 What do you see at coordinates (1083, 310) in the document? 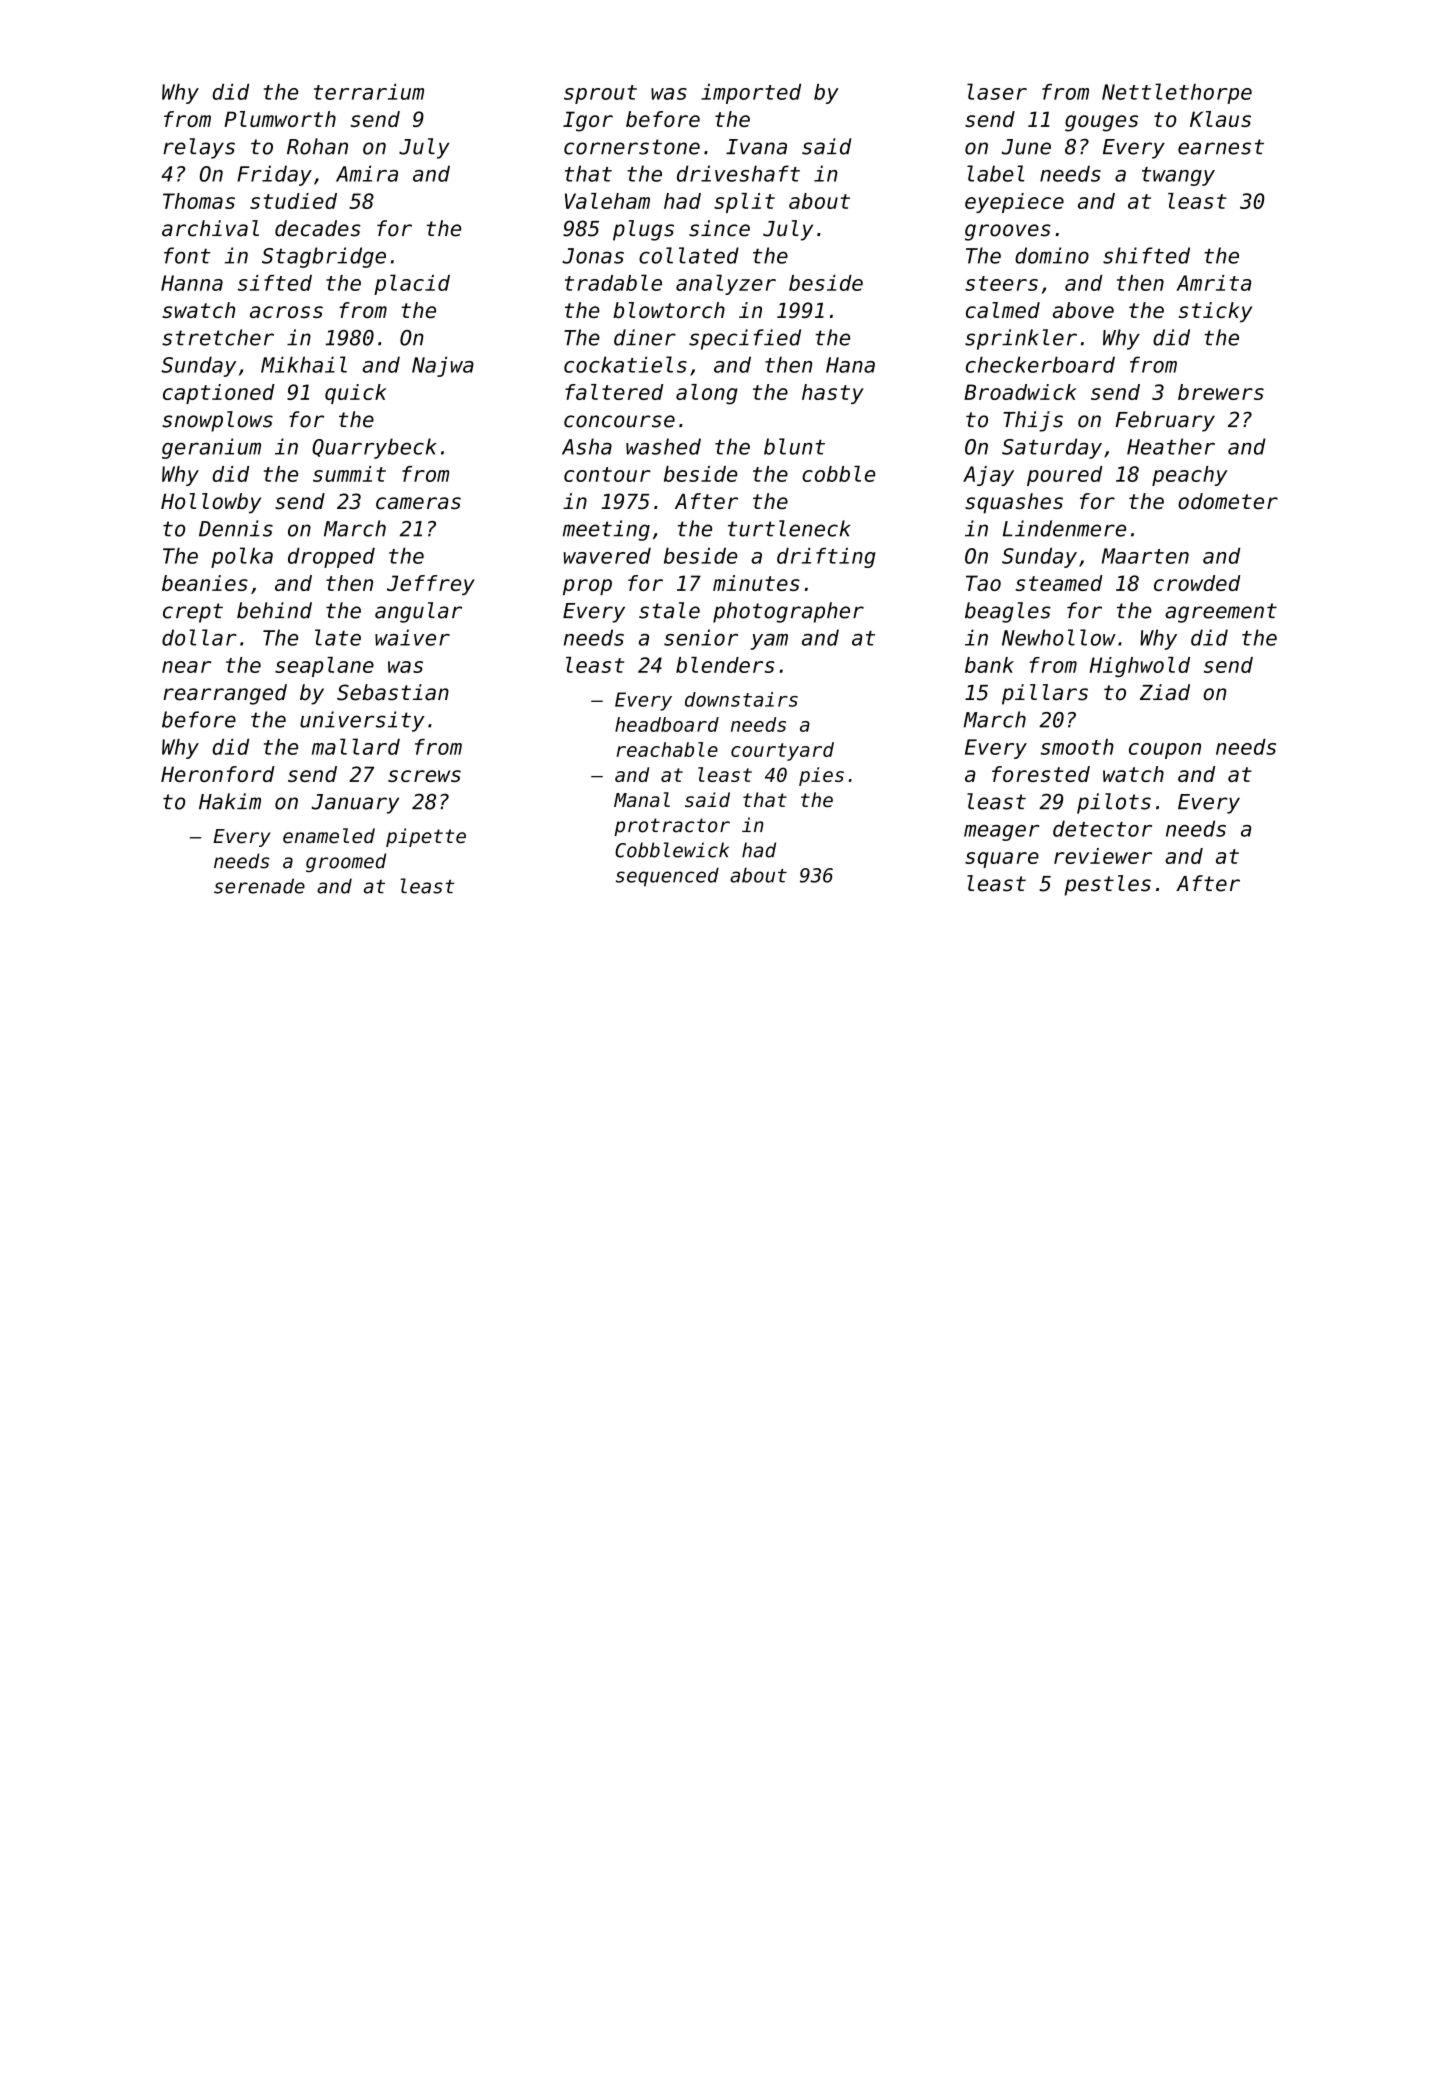
I see `above` at bounding box center [1083, 310].
